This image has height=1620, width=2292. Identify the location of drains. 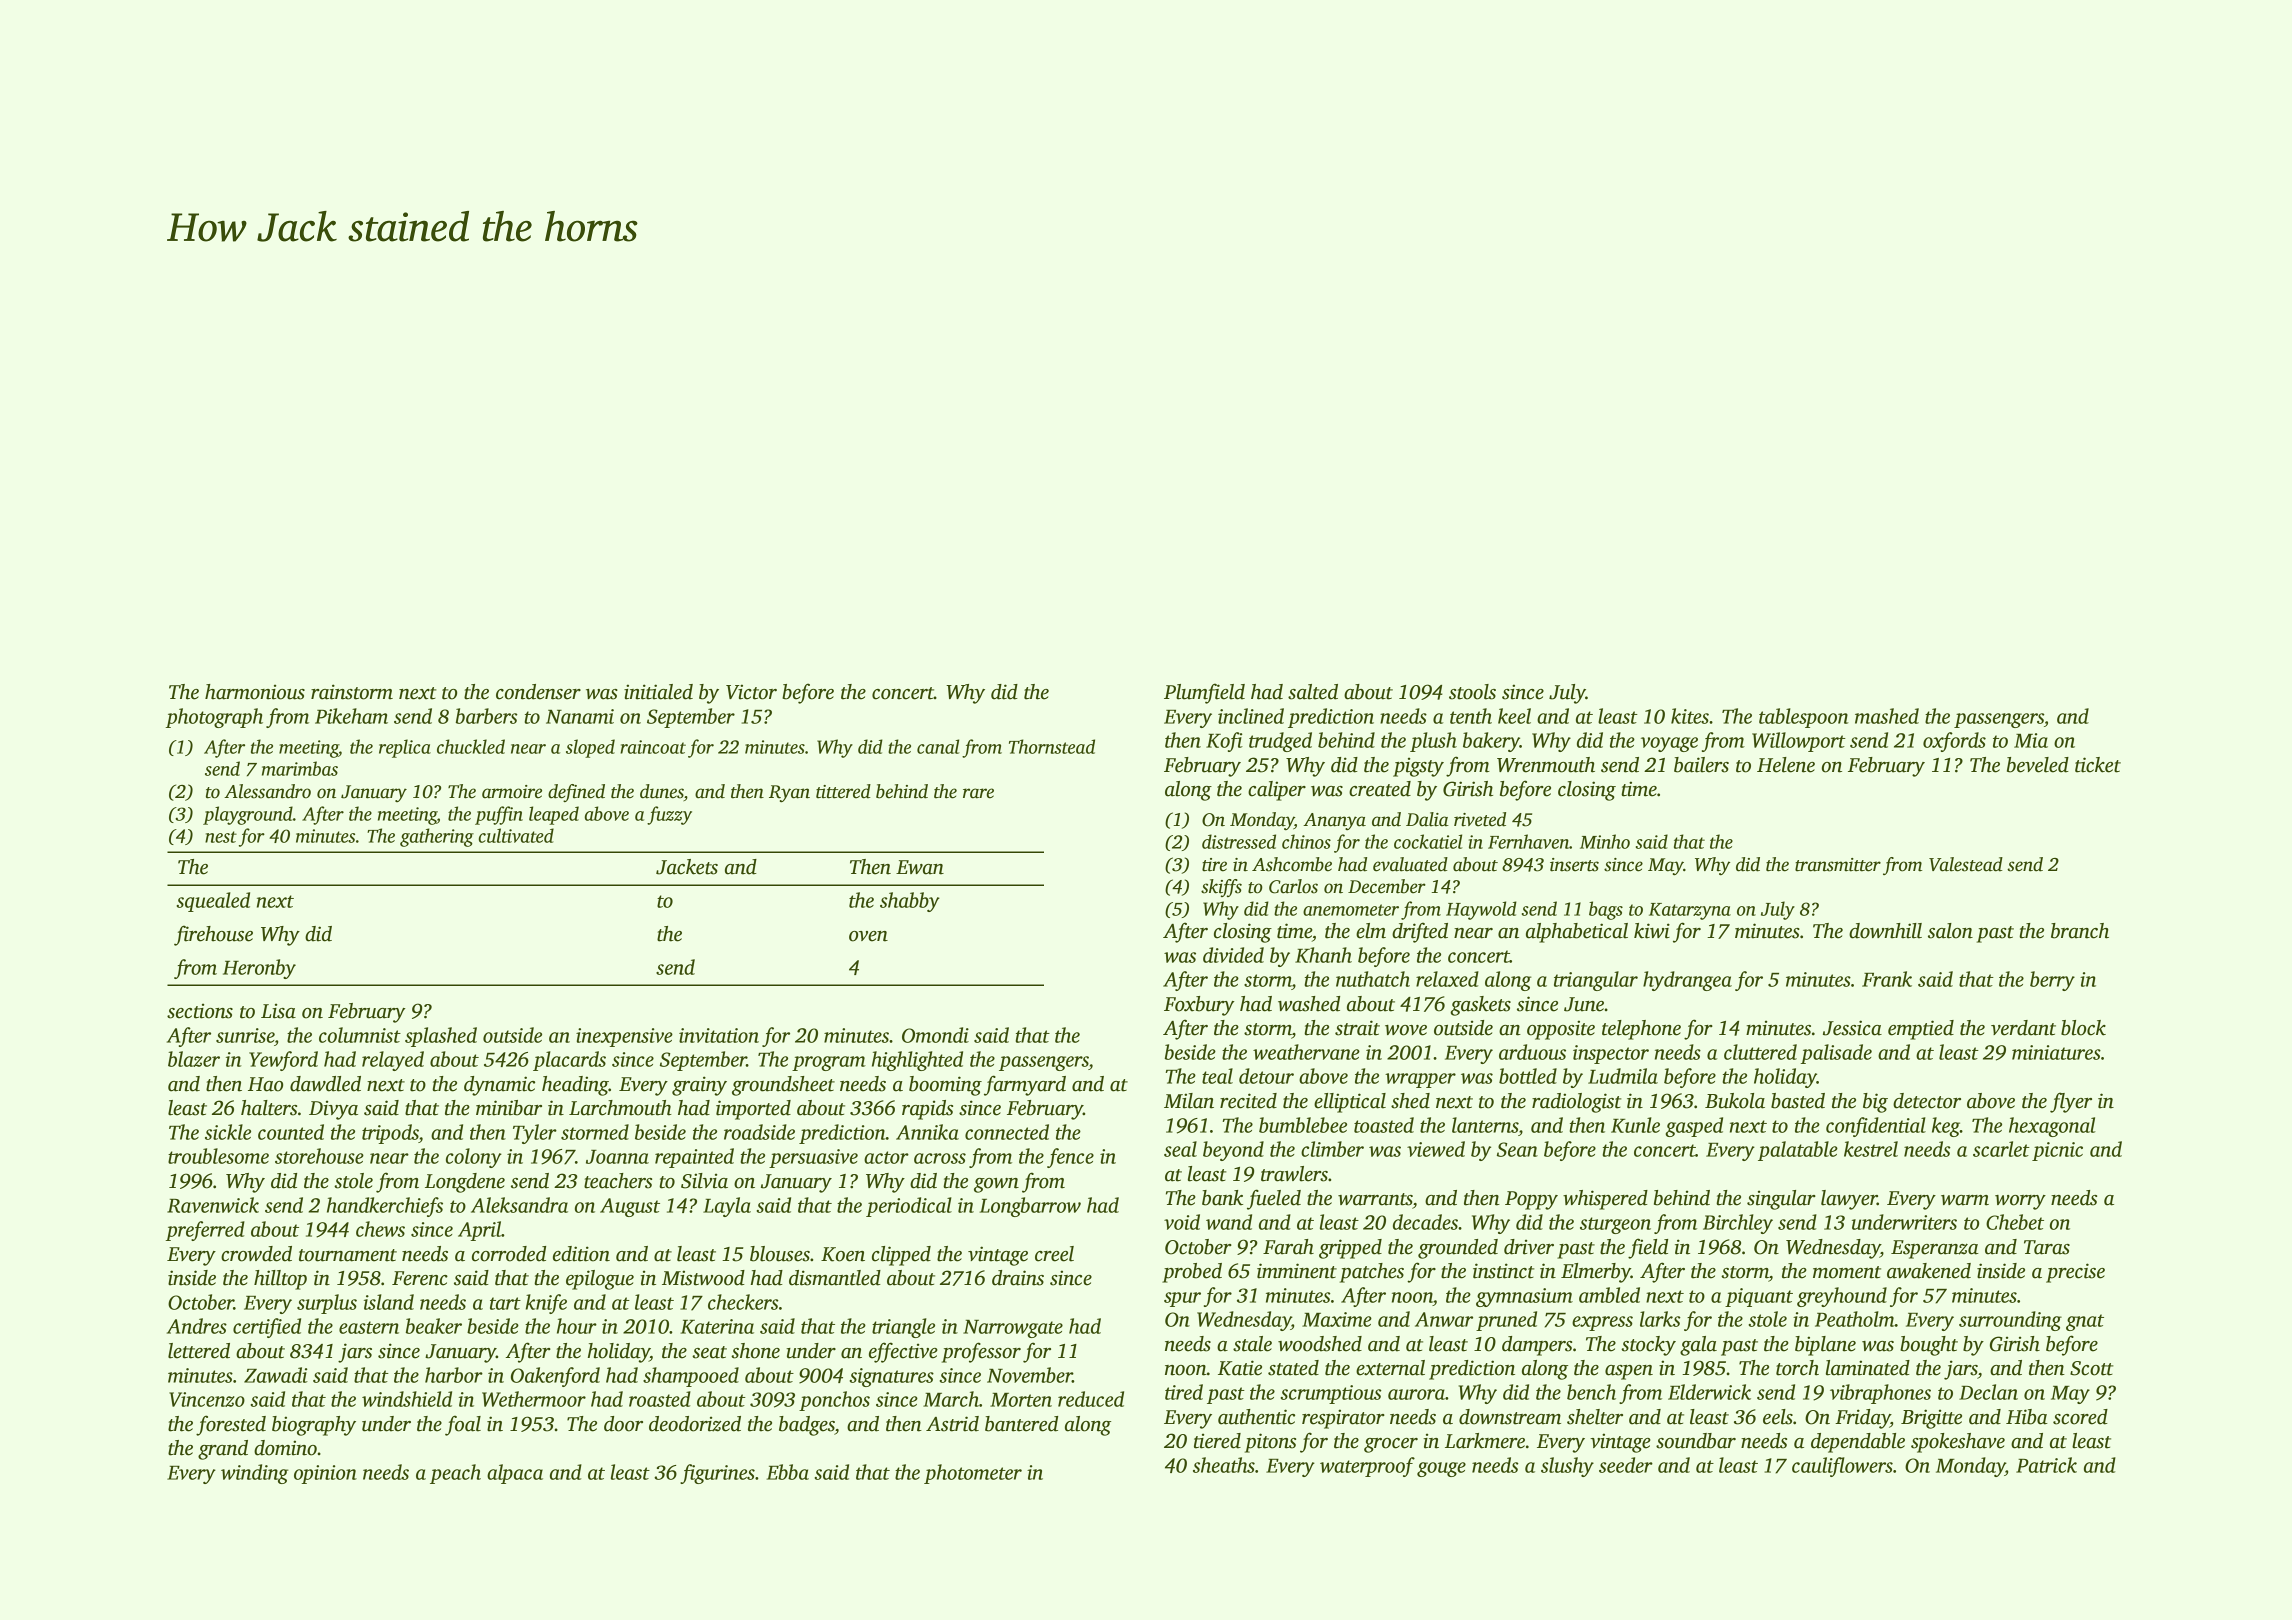
(1018, 1278).
